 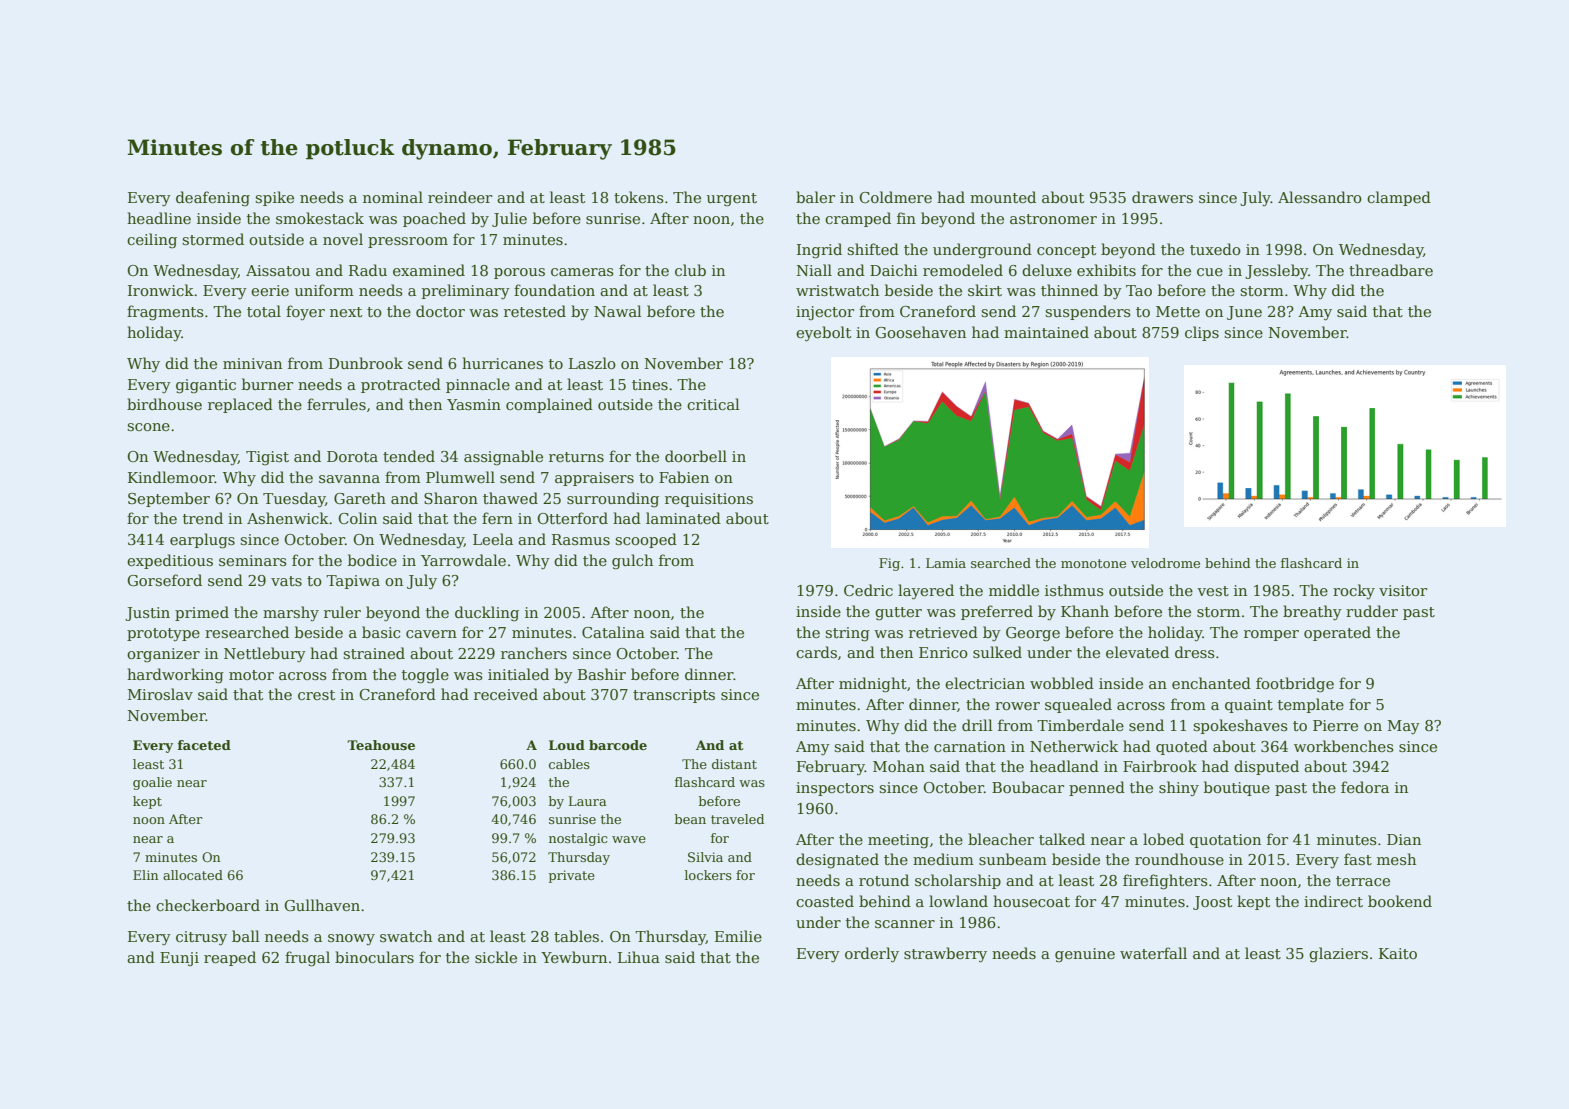 What do you see at coordinates (274, 198) in the screenshot?
I see `spike` at bounding box center [274, 198].
